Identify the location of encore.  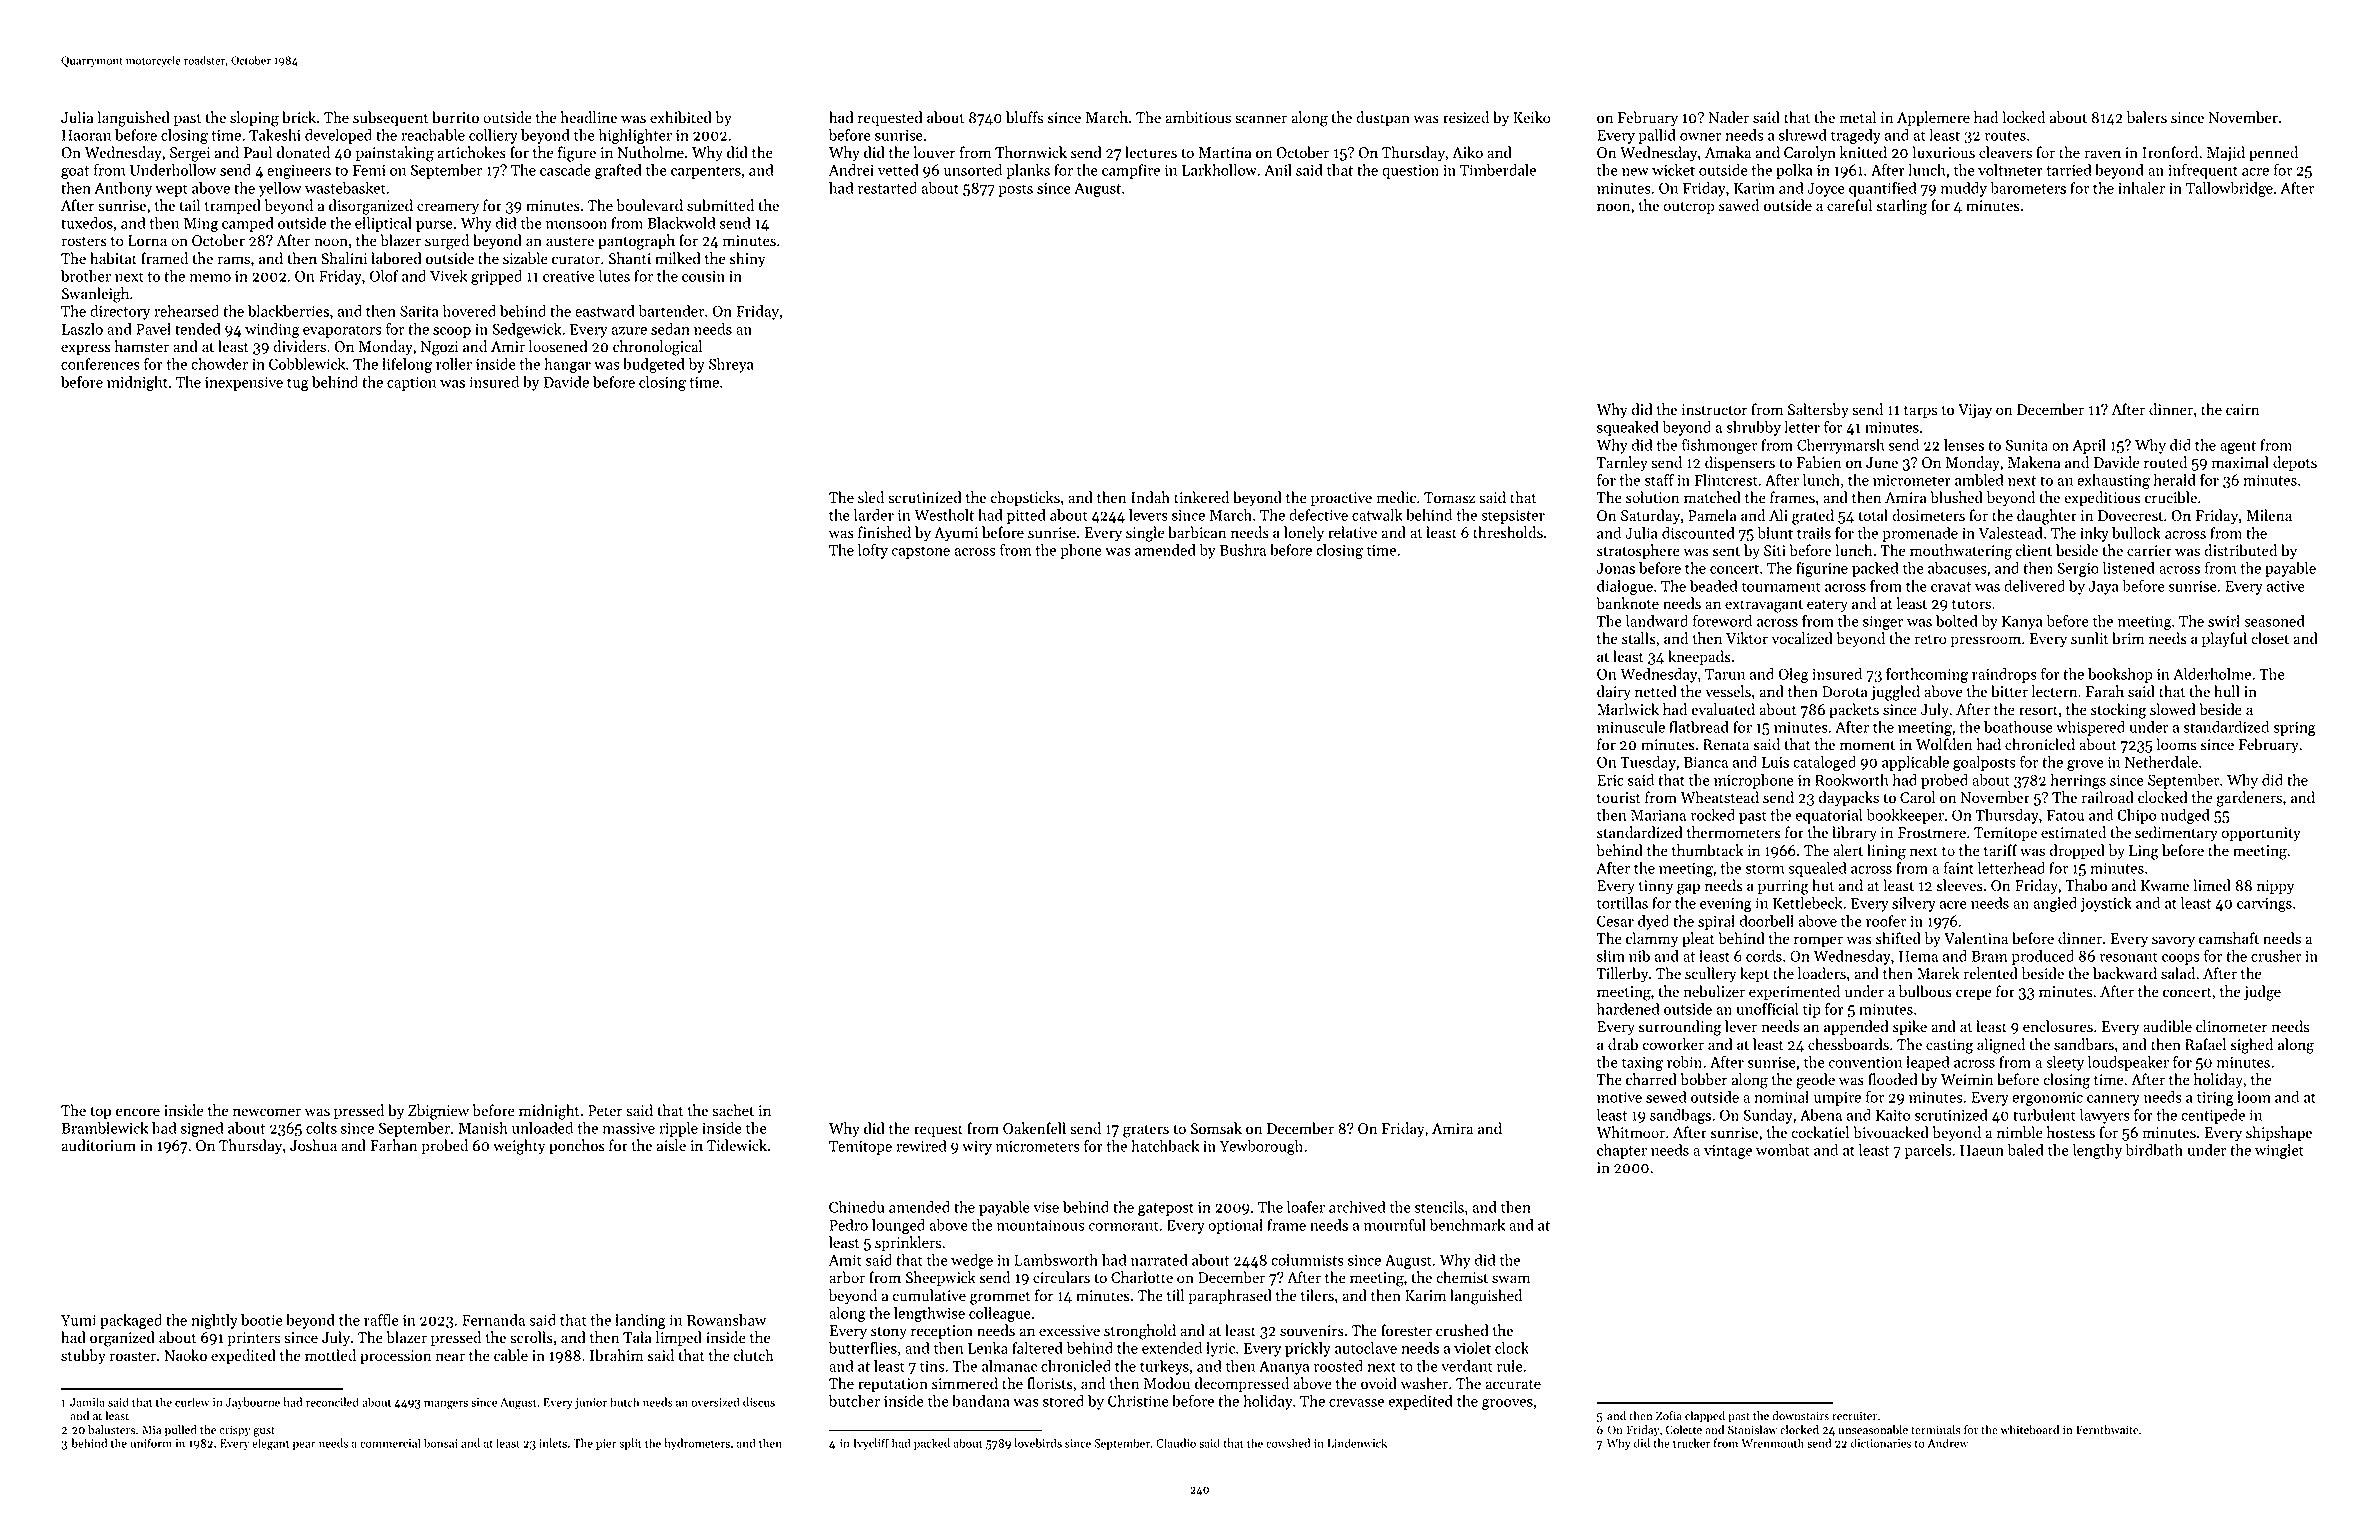
(138, 1112).
